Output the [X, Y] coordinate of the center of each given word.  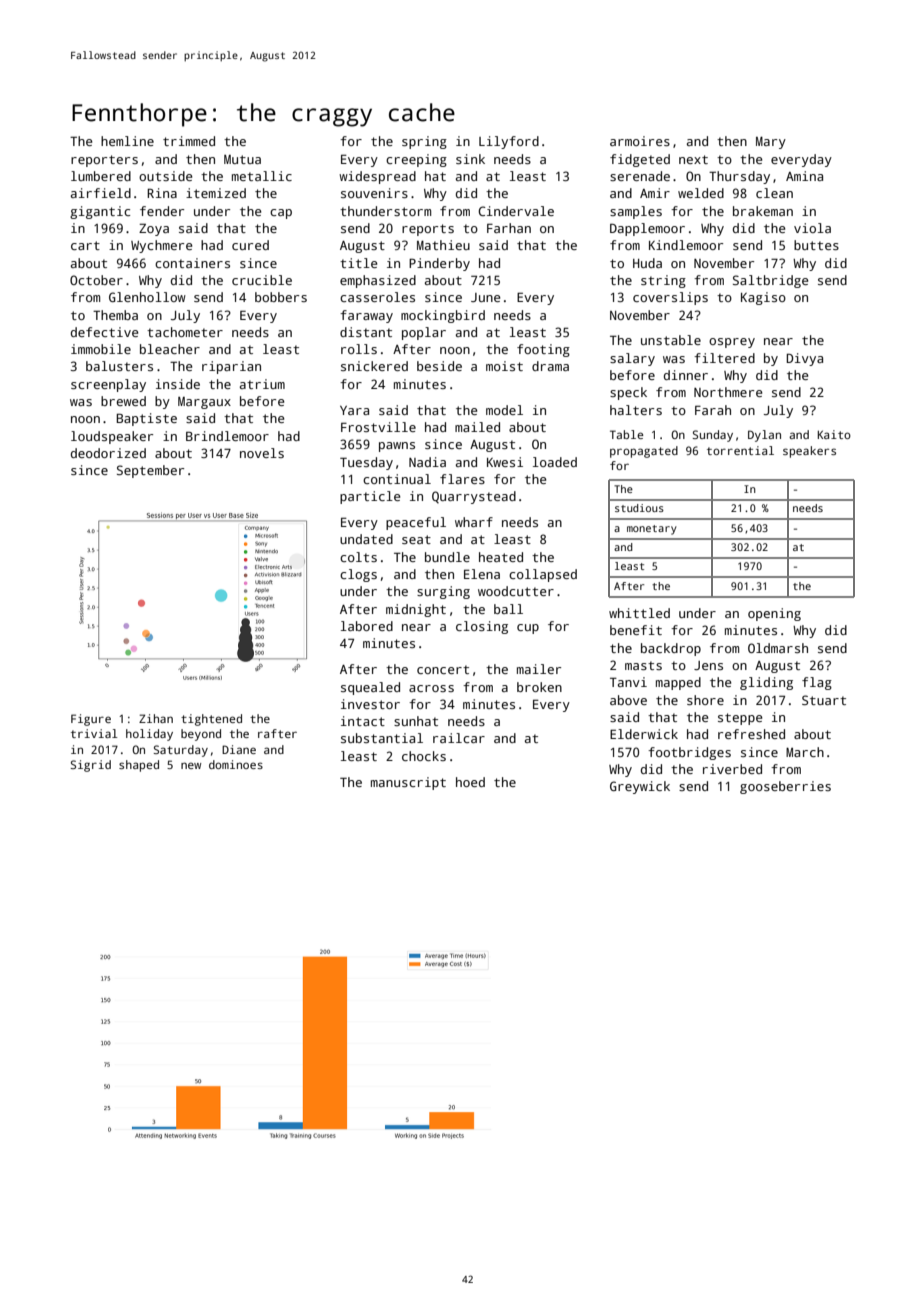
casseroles [377, 297]
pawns [397, 447]
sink [470, 159]
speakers [809, 452]
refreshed [751, 734]
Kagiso [763, 298]
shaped [139, 766]
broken [539, 687]
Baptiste [146, 419]
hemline [127, 141]
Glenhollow [147, 297]
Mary [771, 143]
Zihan [156, 718]
